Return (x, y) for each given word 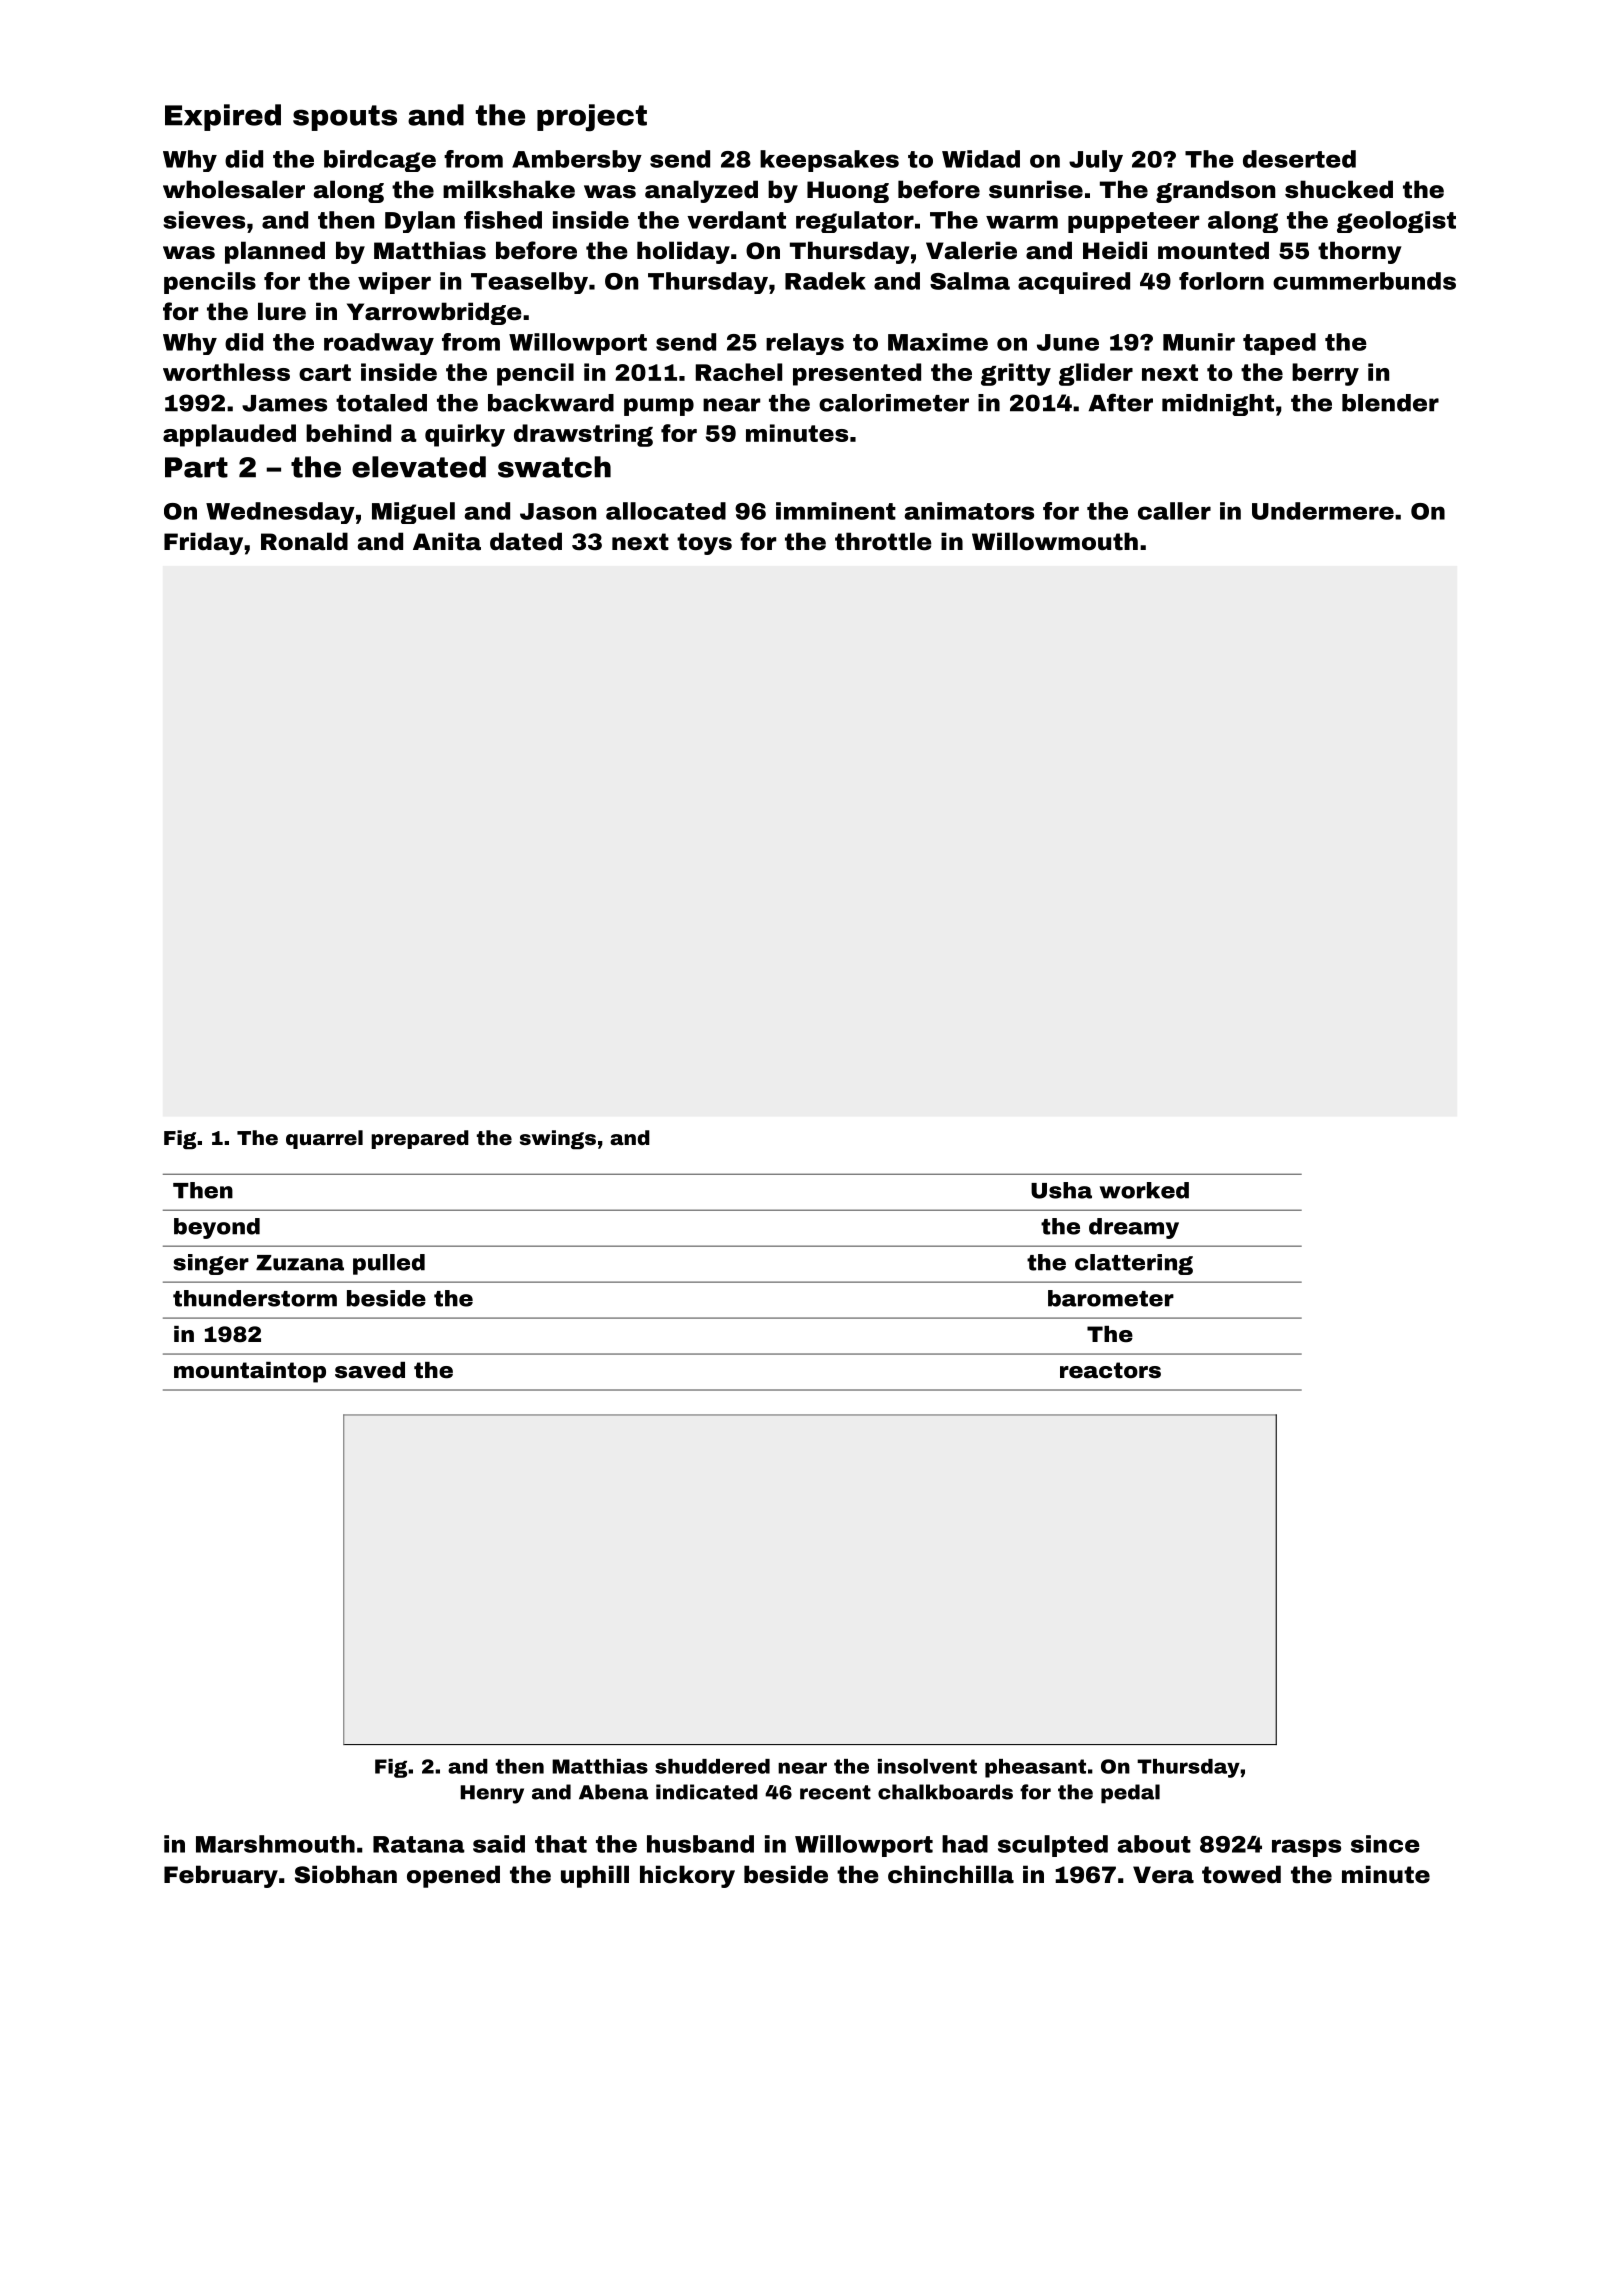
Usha (1061, 1190)
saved (370, 1370)
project (592, 118)
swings (558, 1140)
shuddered (712, 1766)
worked (1144, 1190)
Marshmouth (275, 1844)
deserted (1299, 159)
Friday (203, 543)
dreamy (1134, 1228)
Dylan (420, 222)
